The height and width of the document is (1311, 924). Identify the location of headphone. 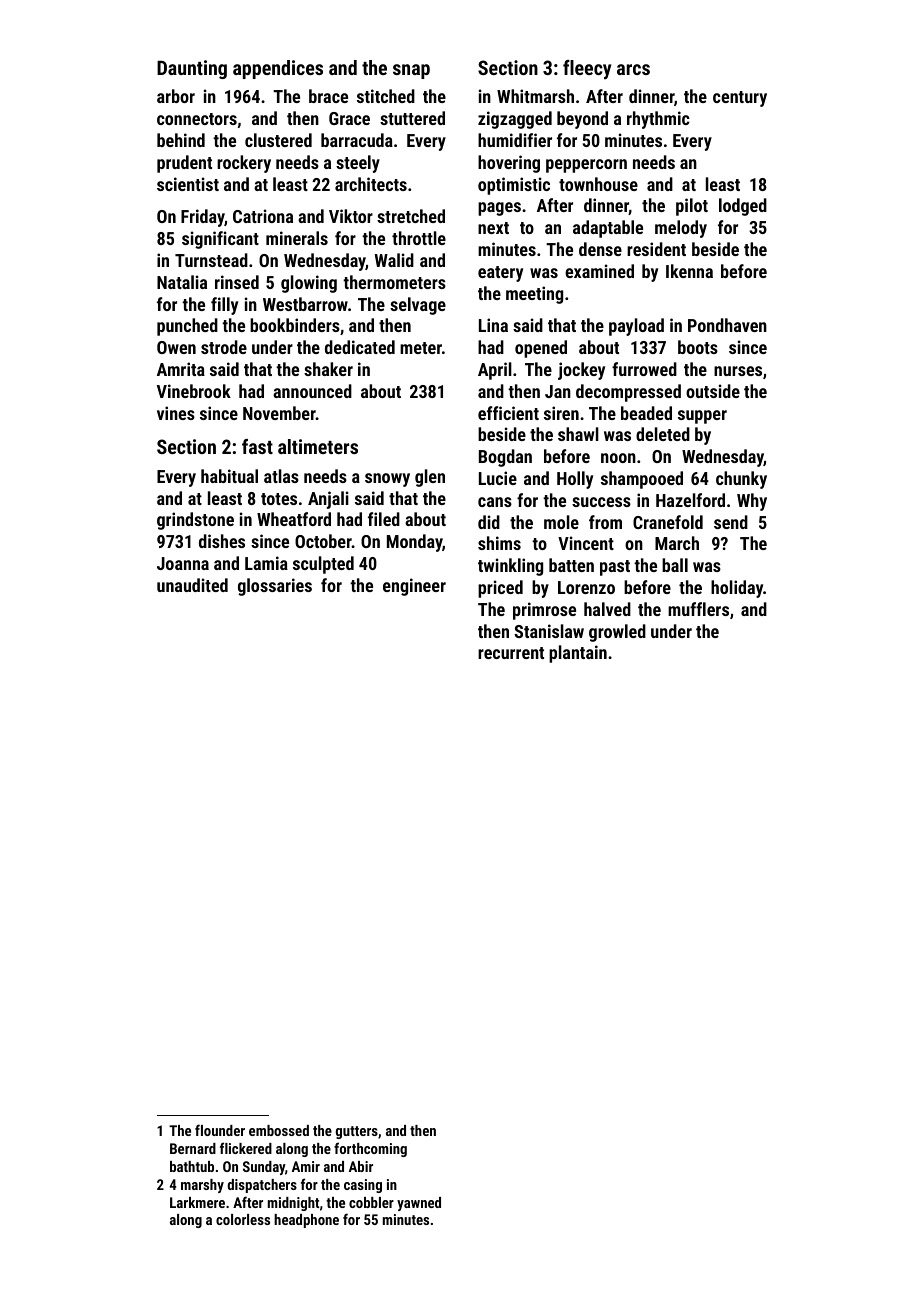
(306, 1221).
